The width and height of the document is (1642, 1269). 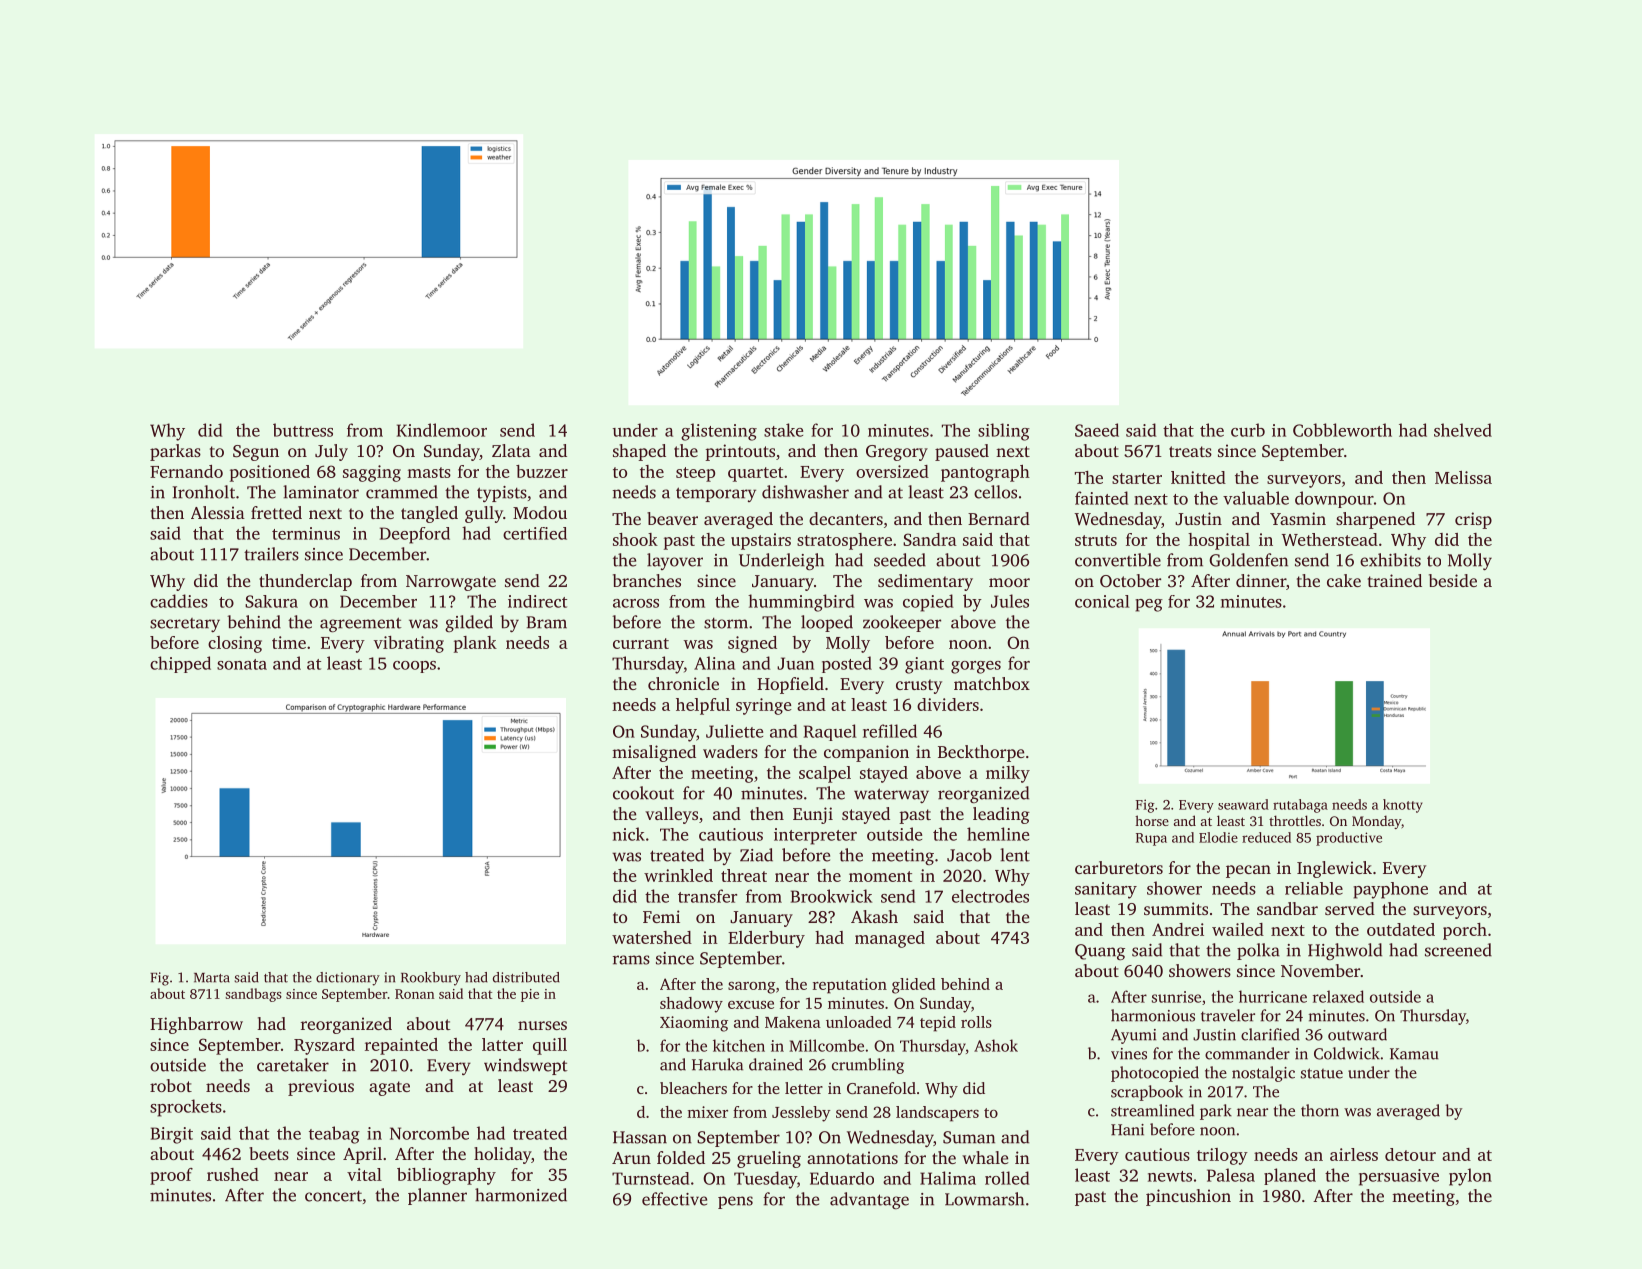 What do you see at coordinates (643, 793) in the document?
I see `cookout` at bounding box center [643, 793].
